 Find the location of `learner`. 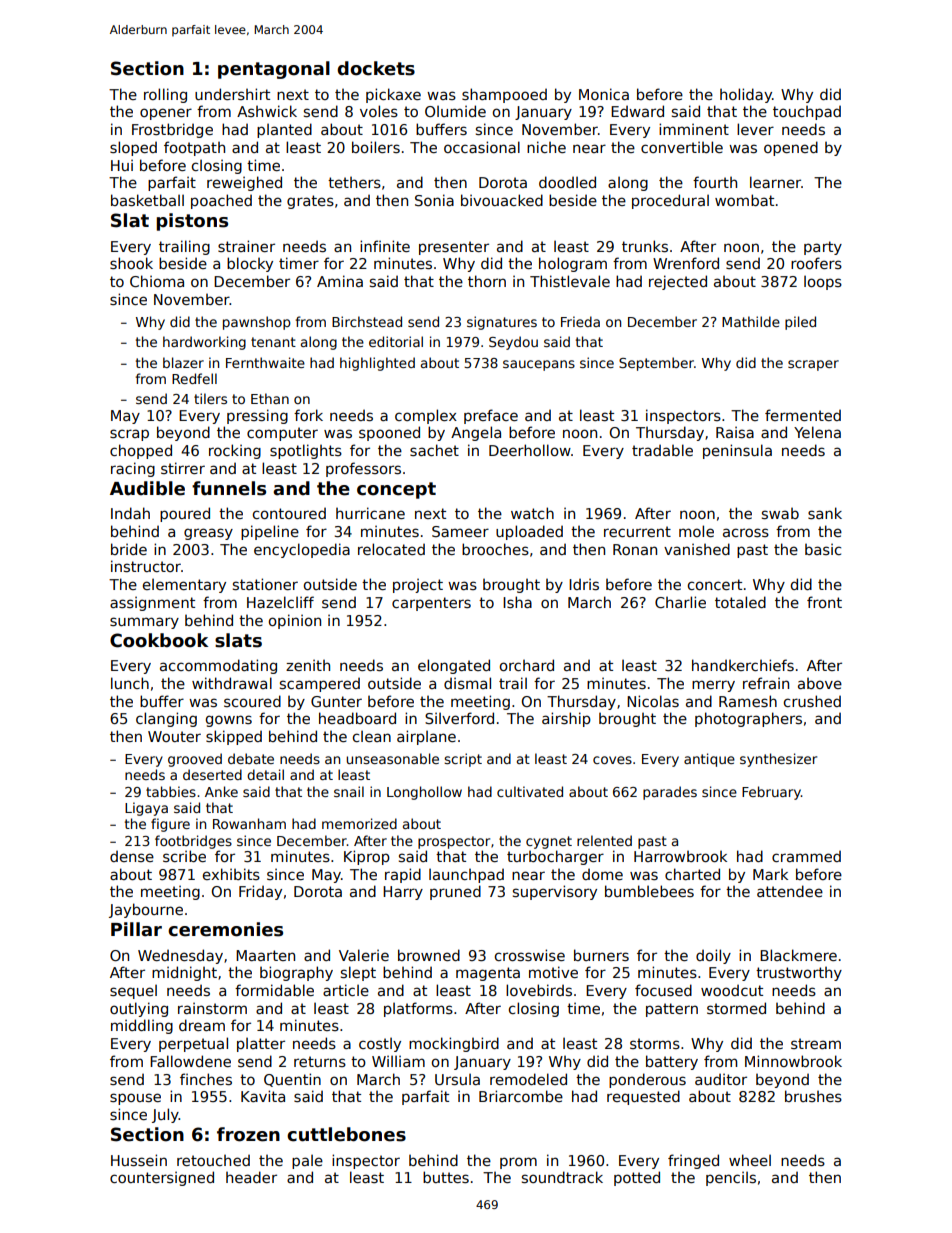

learner is located at coordinates (775, 182).
